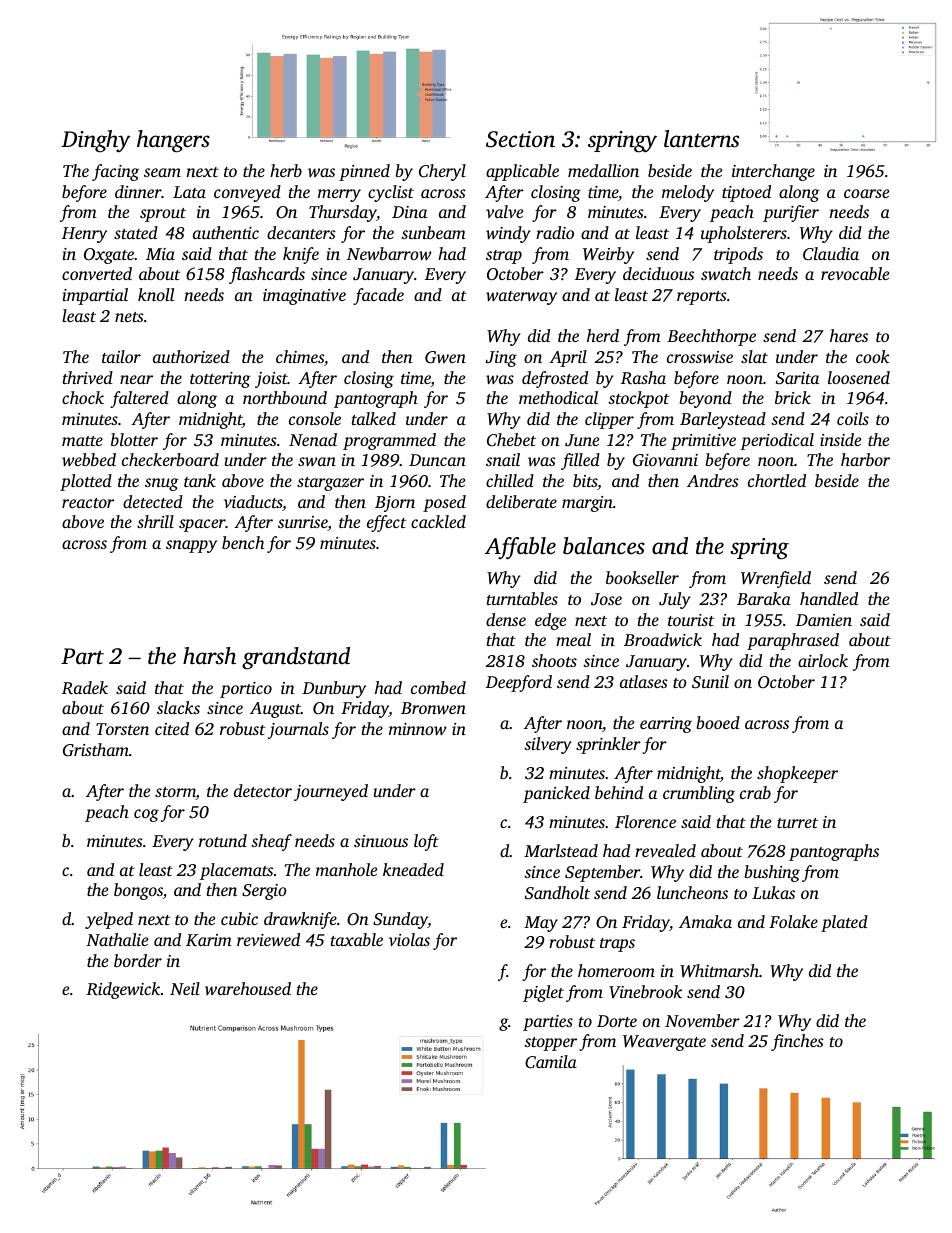 The image size is (952, 1233). What do you see at coordinates (764, 598) in the screenshot?
I see `Baraka` at bounding box center [764, 598].
